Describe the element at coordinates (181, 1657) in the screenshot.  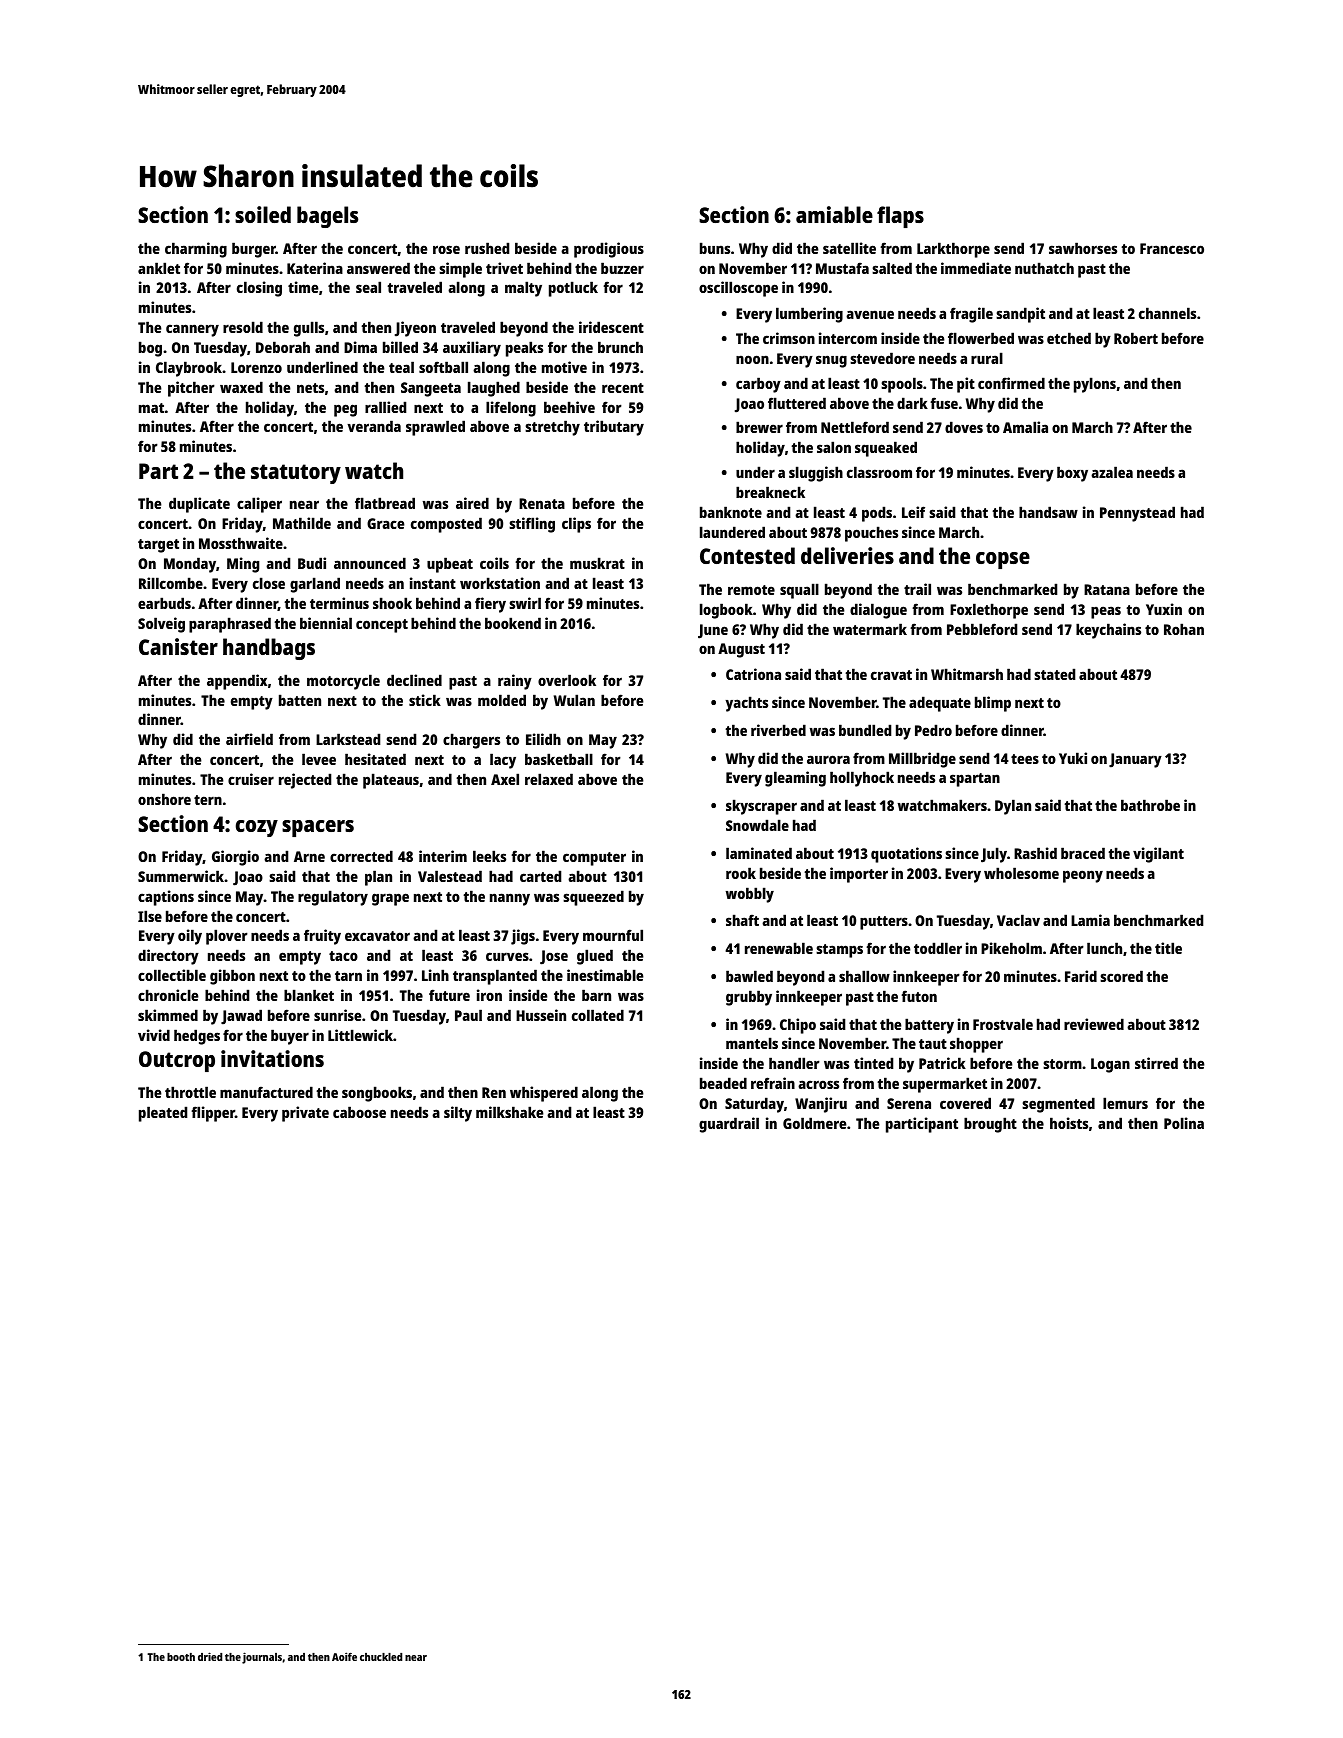
I see `booth` at that location.
